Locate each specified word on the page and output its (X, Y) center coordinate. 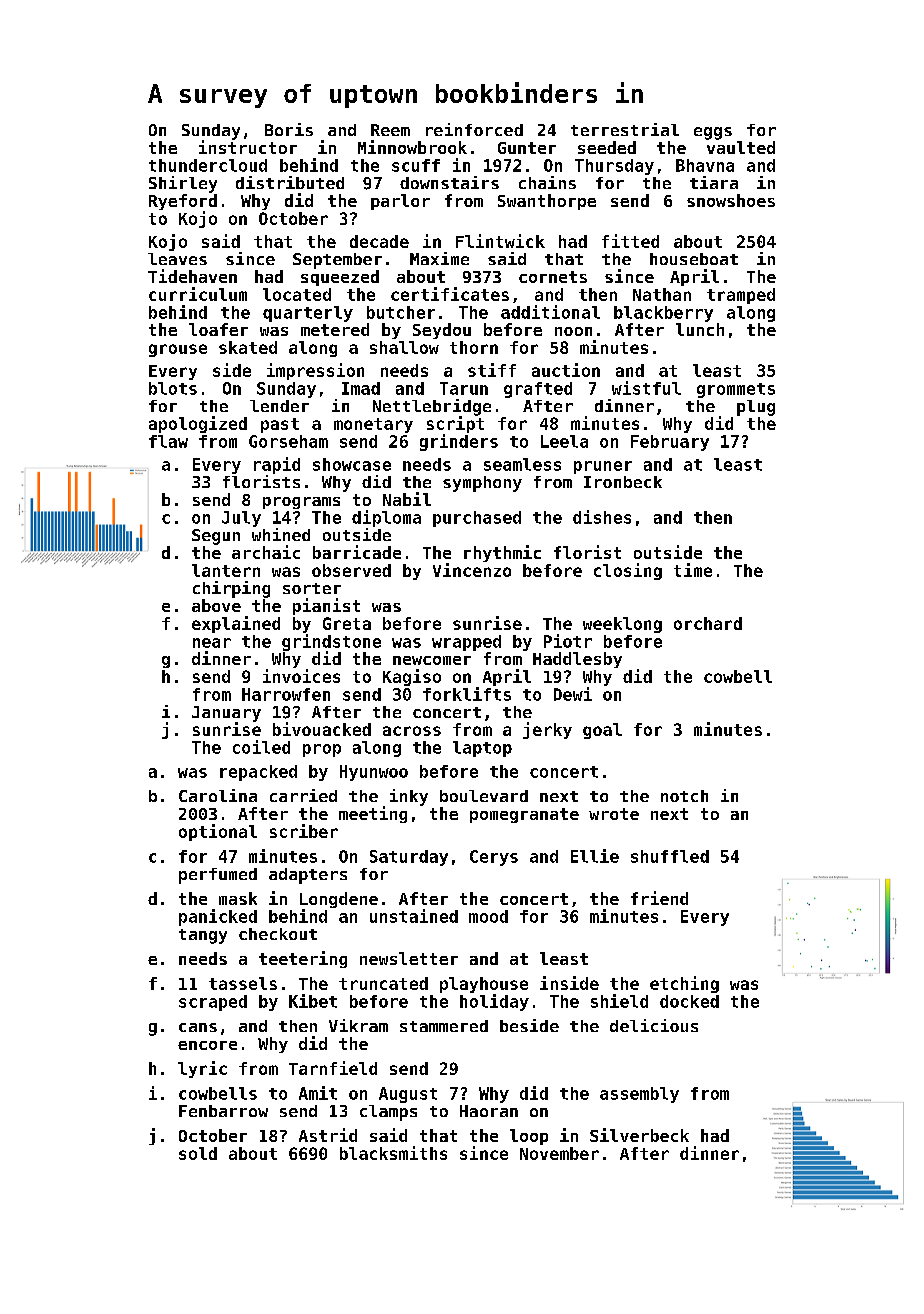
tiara (714, 182)
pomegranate (524, 815)
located (297, 294)
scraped (213, 1003)
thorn (474, 347)
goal (602, 731)
